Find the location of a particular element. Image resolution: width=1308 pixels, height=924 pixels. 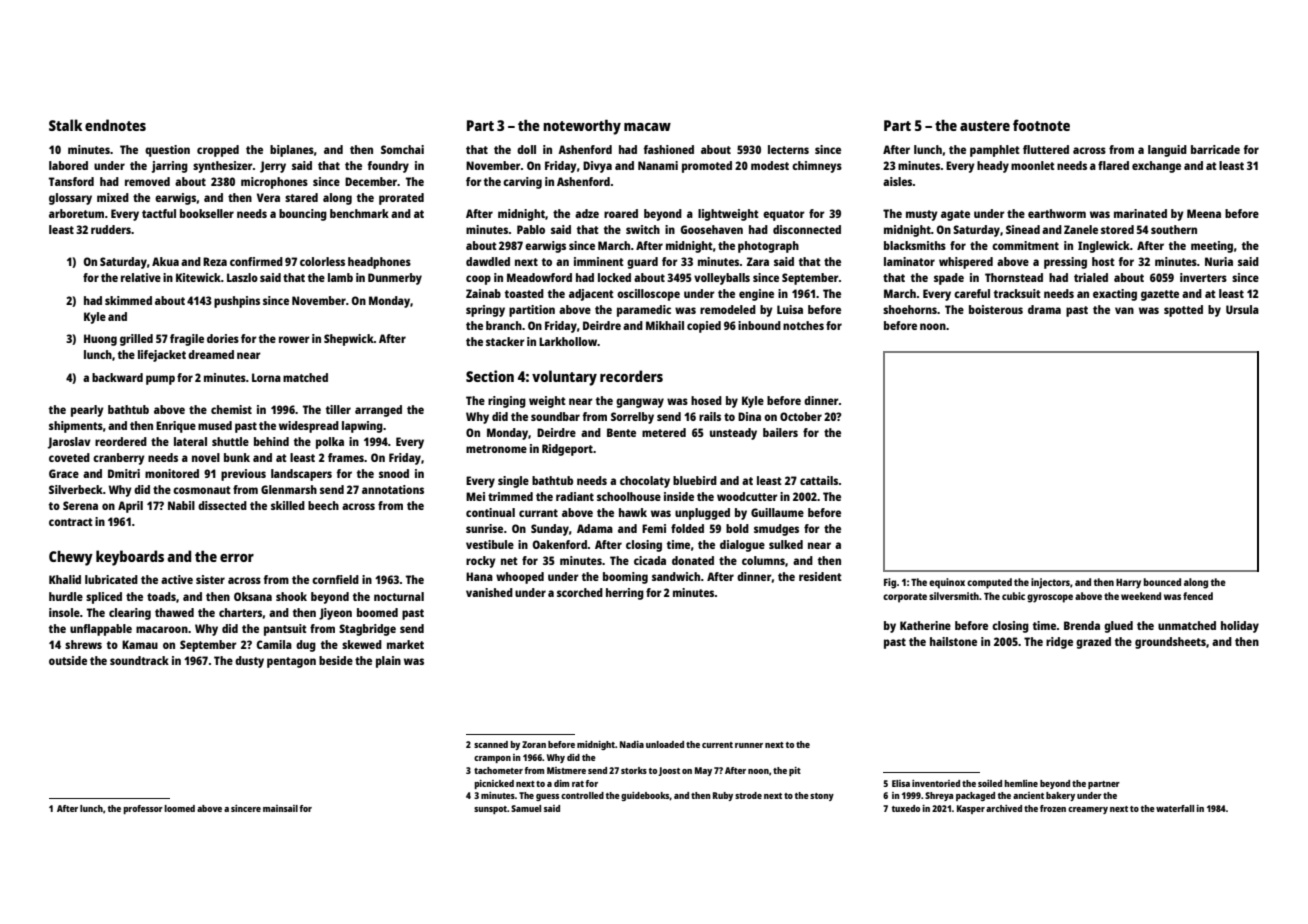

professor is located at coordinates (143, 809).
